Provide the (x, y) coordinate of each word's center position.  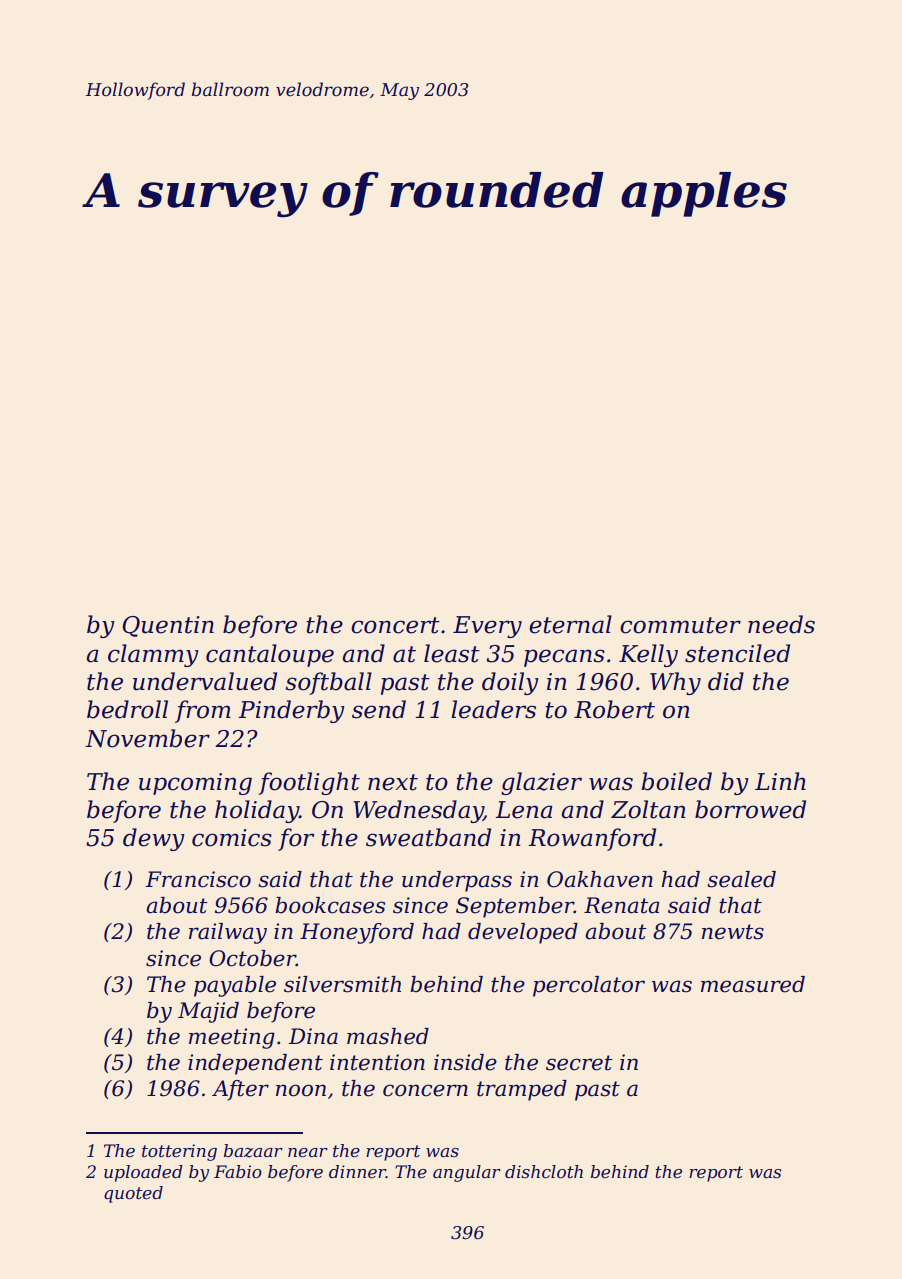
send (379, 709)
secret (579, 1063)
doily (510, 683)
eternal (570, 624)
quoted (133, 1194)
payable (235, 986)
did (726, 681)
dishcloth (544, 1171)
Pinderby (292, 711)
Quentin (168, 626)
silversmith (342, 984)
